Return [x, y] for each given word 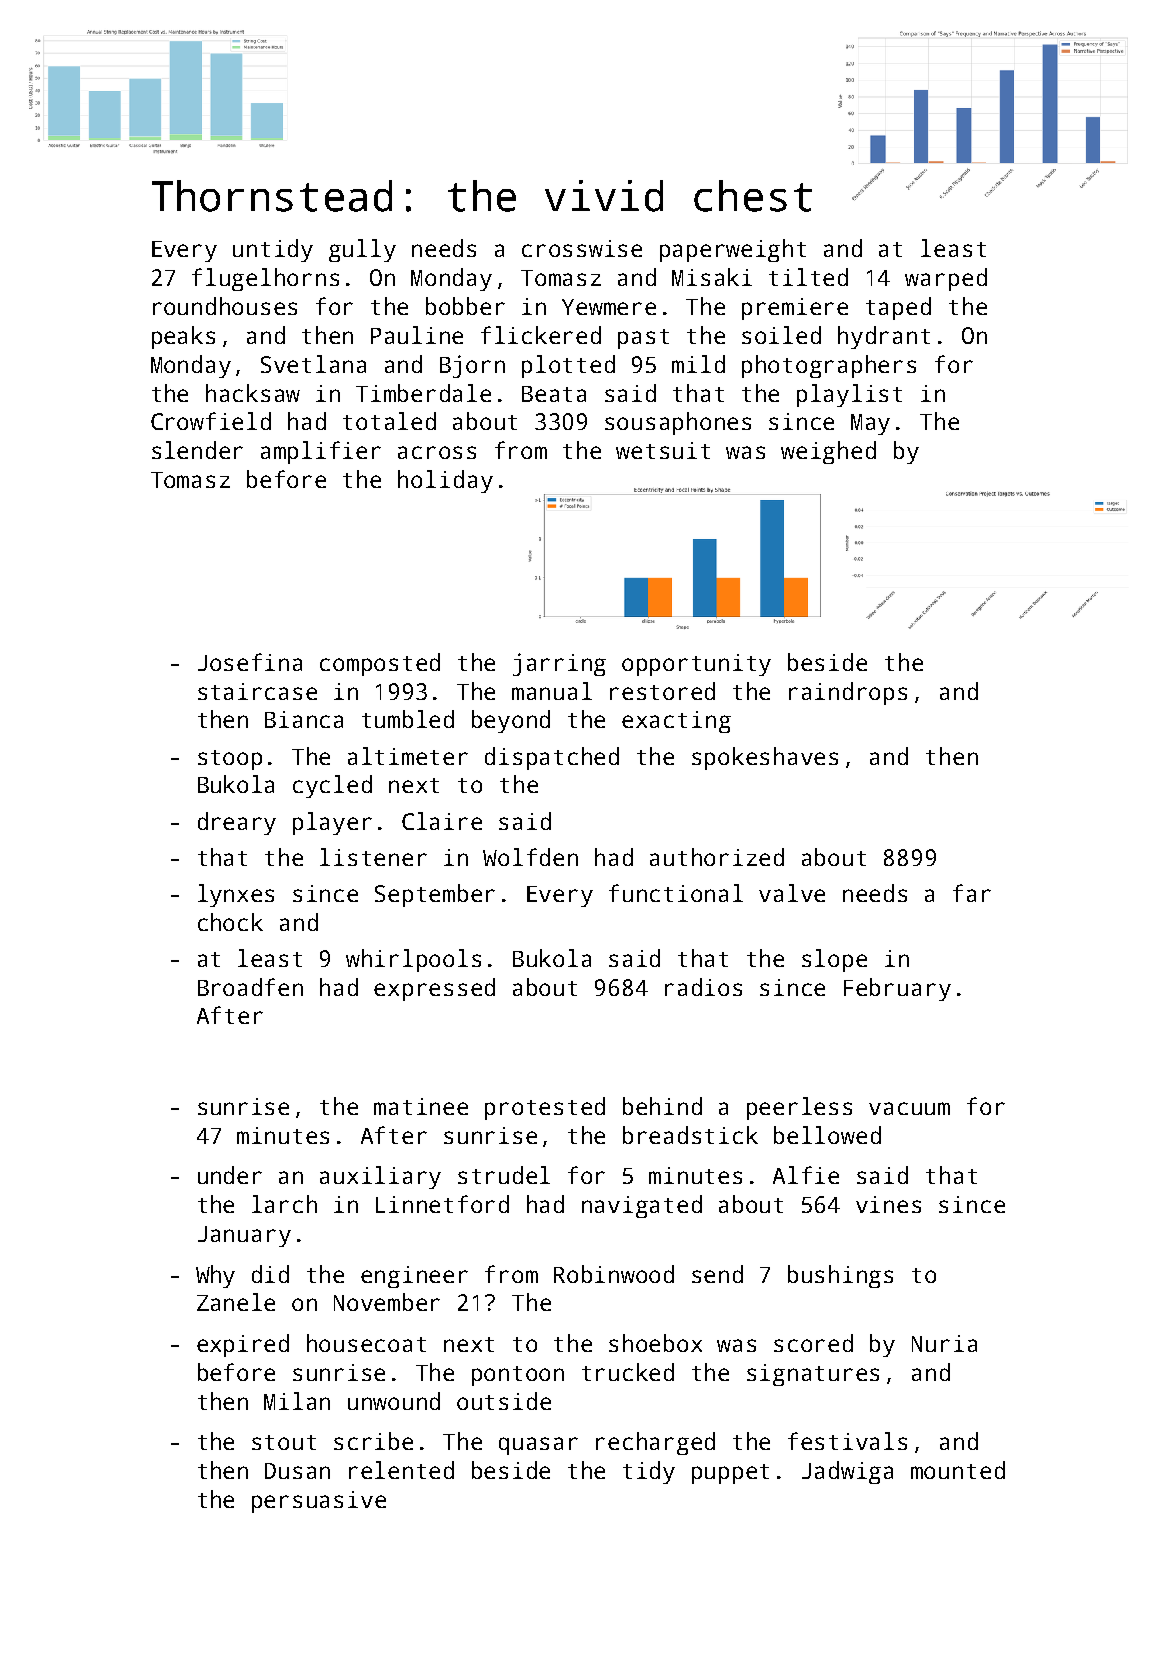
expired [243, 1345]
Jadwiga [847, 1472]
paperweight [733, 250]
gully [362, 250]
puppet [730, 1474]
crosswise [582, 248]
